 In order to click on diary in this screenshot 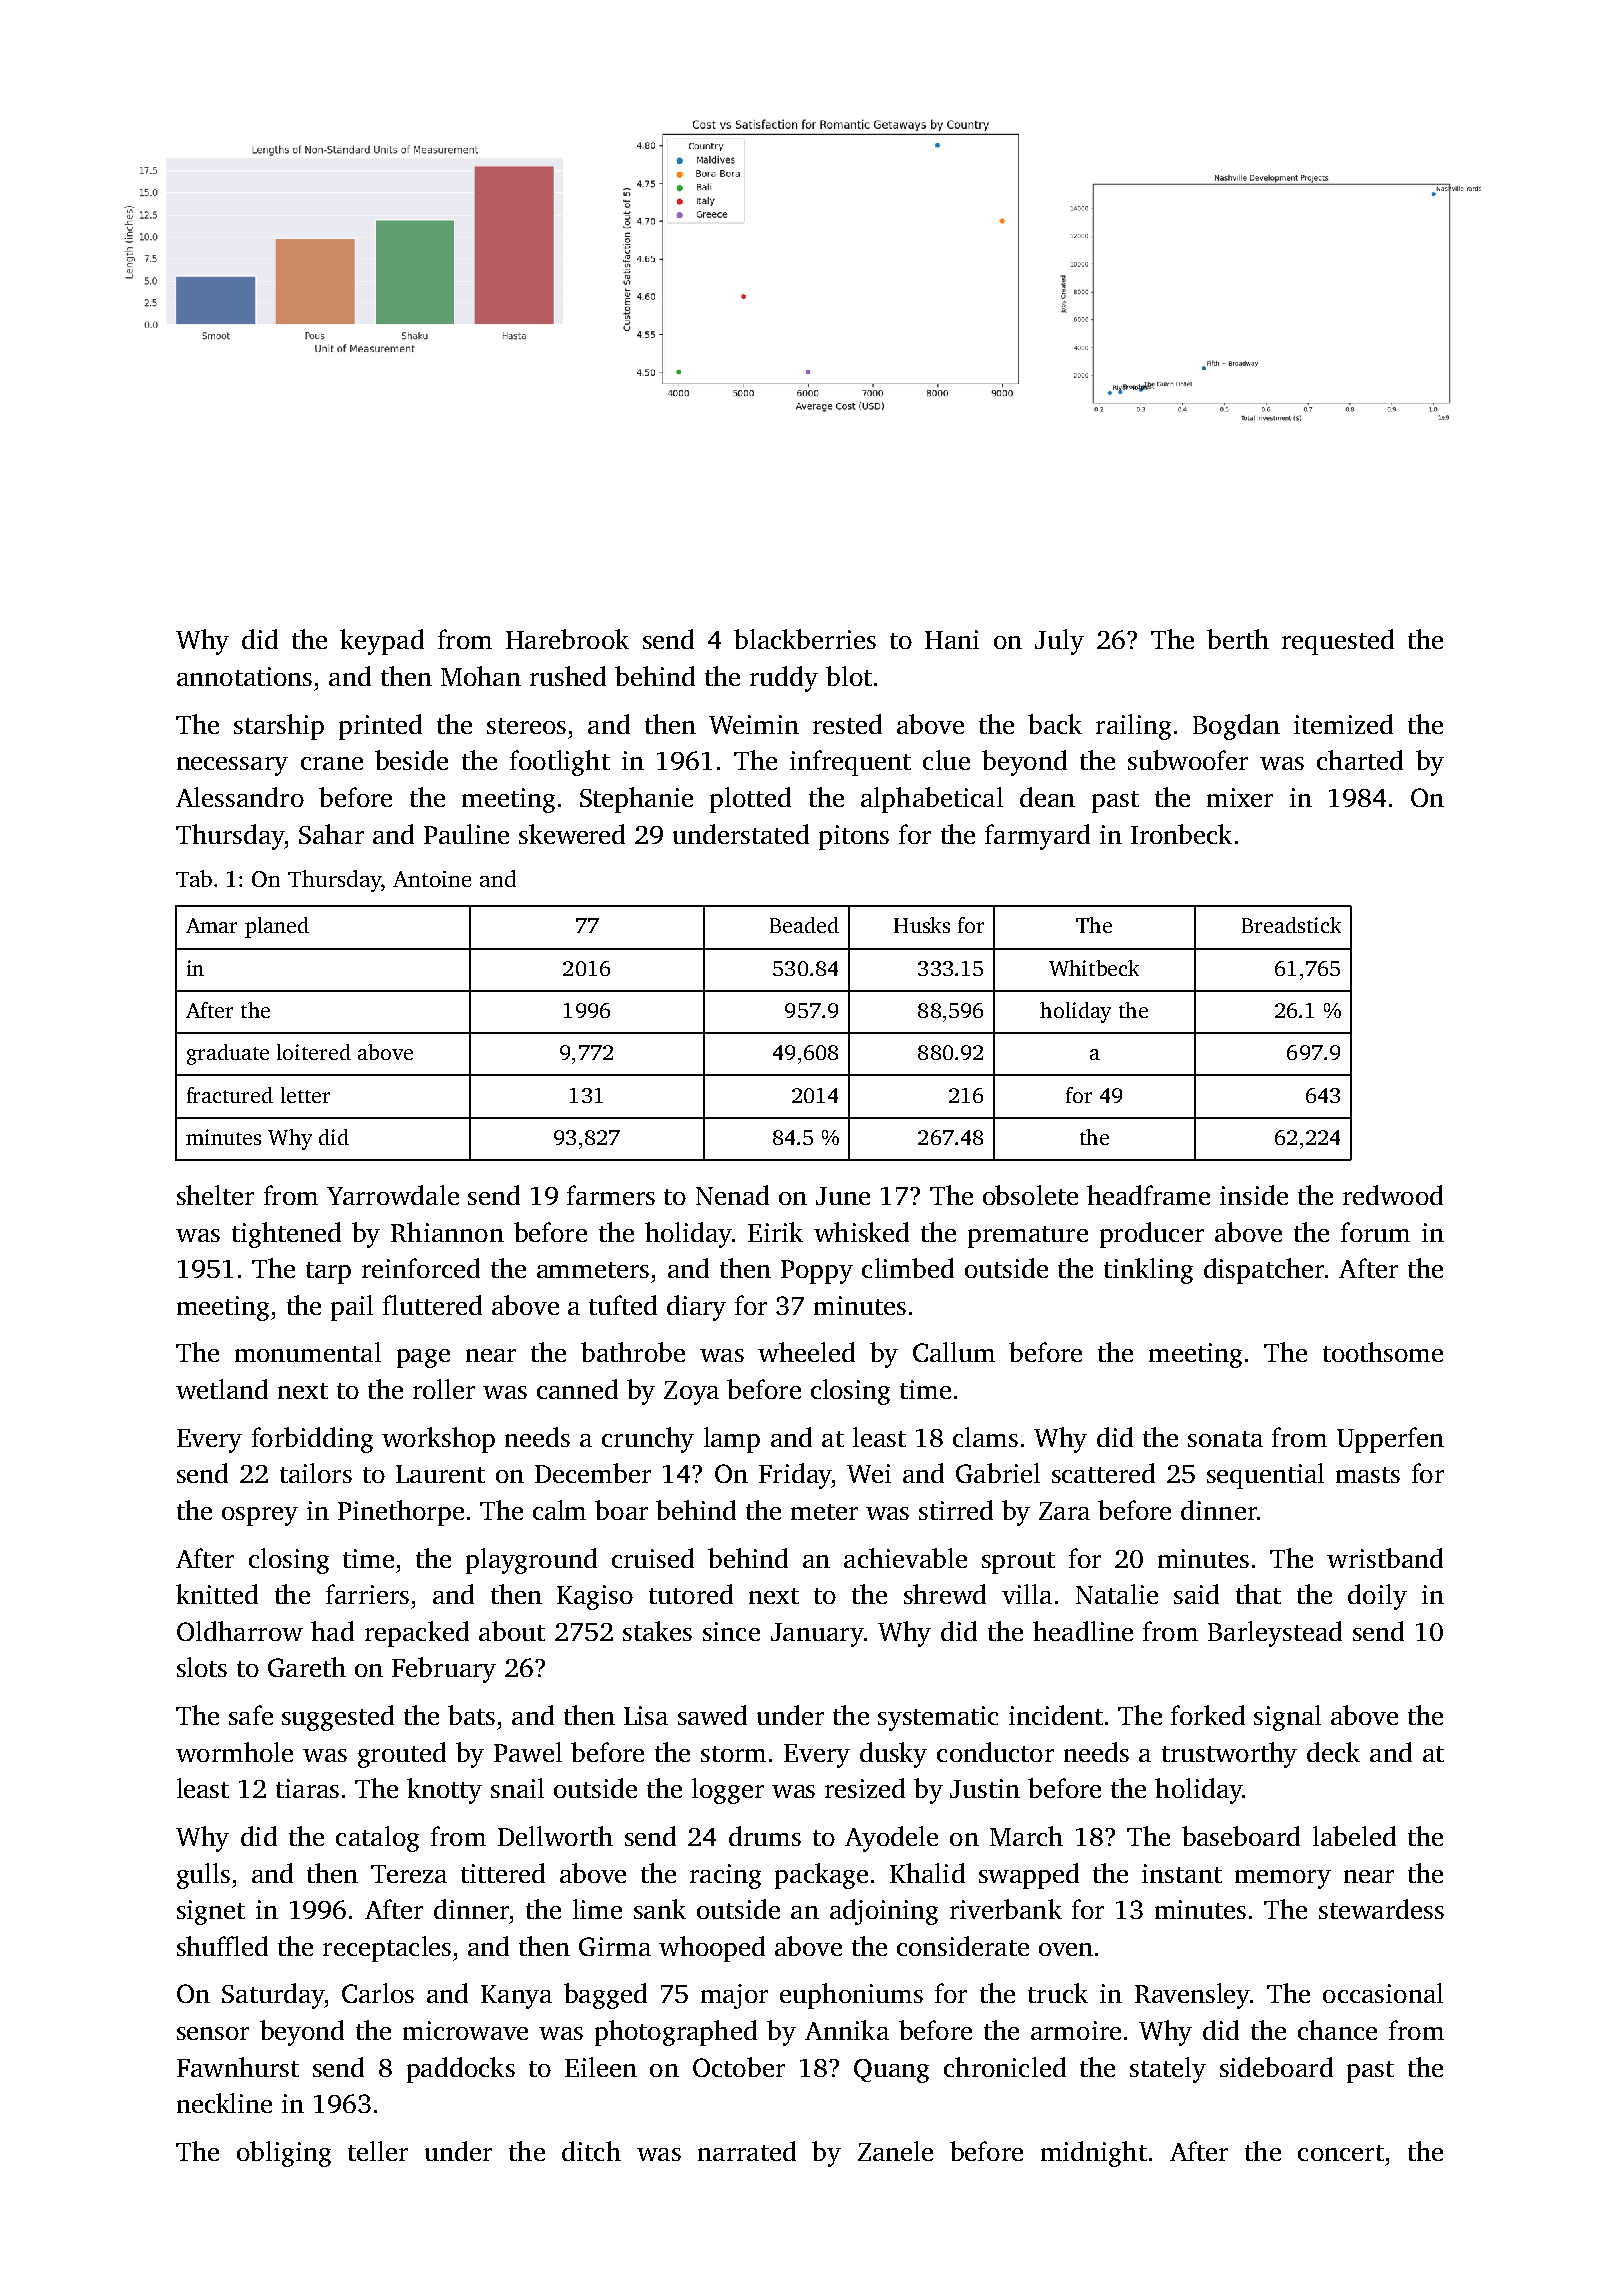, I will do `click(696, 1308)`.
